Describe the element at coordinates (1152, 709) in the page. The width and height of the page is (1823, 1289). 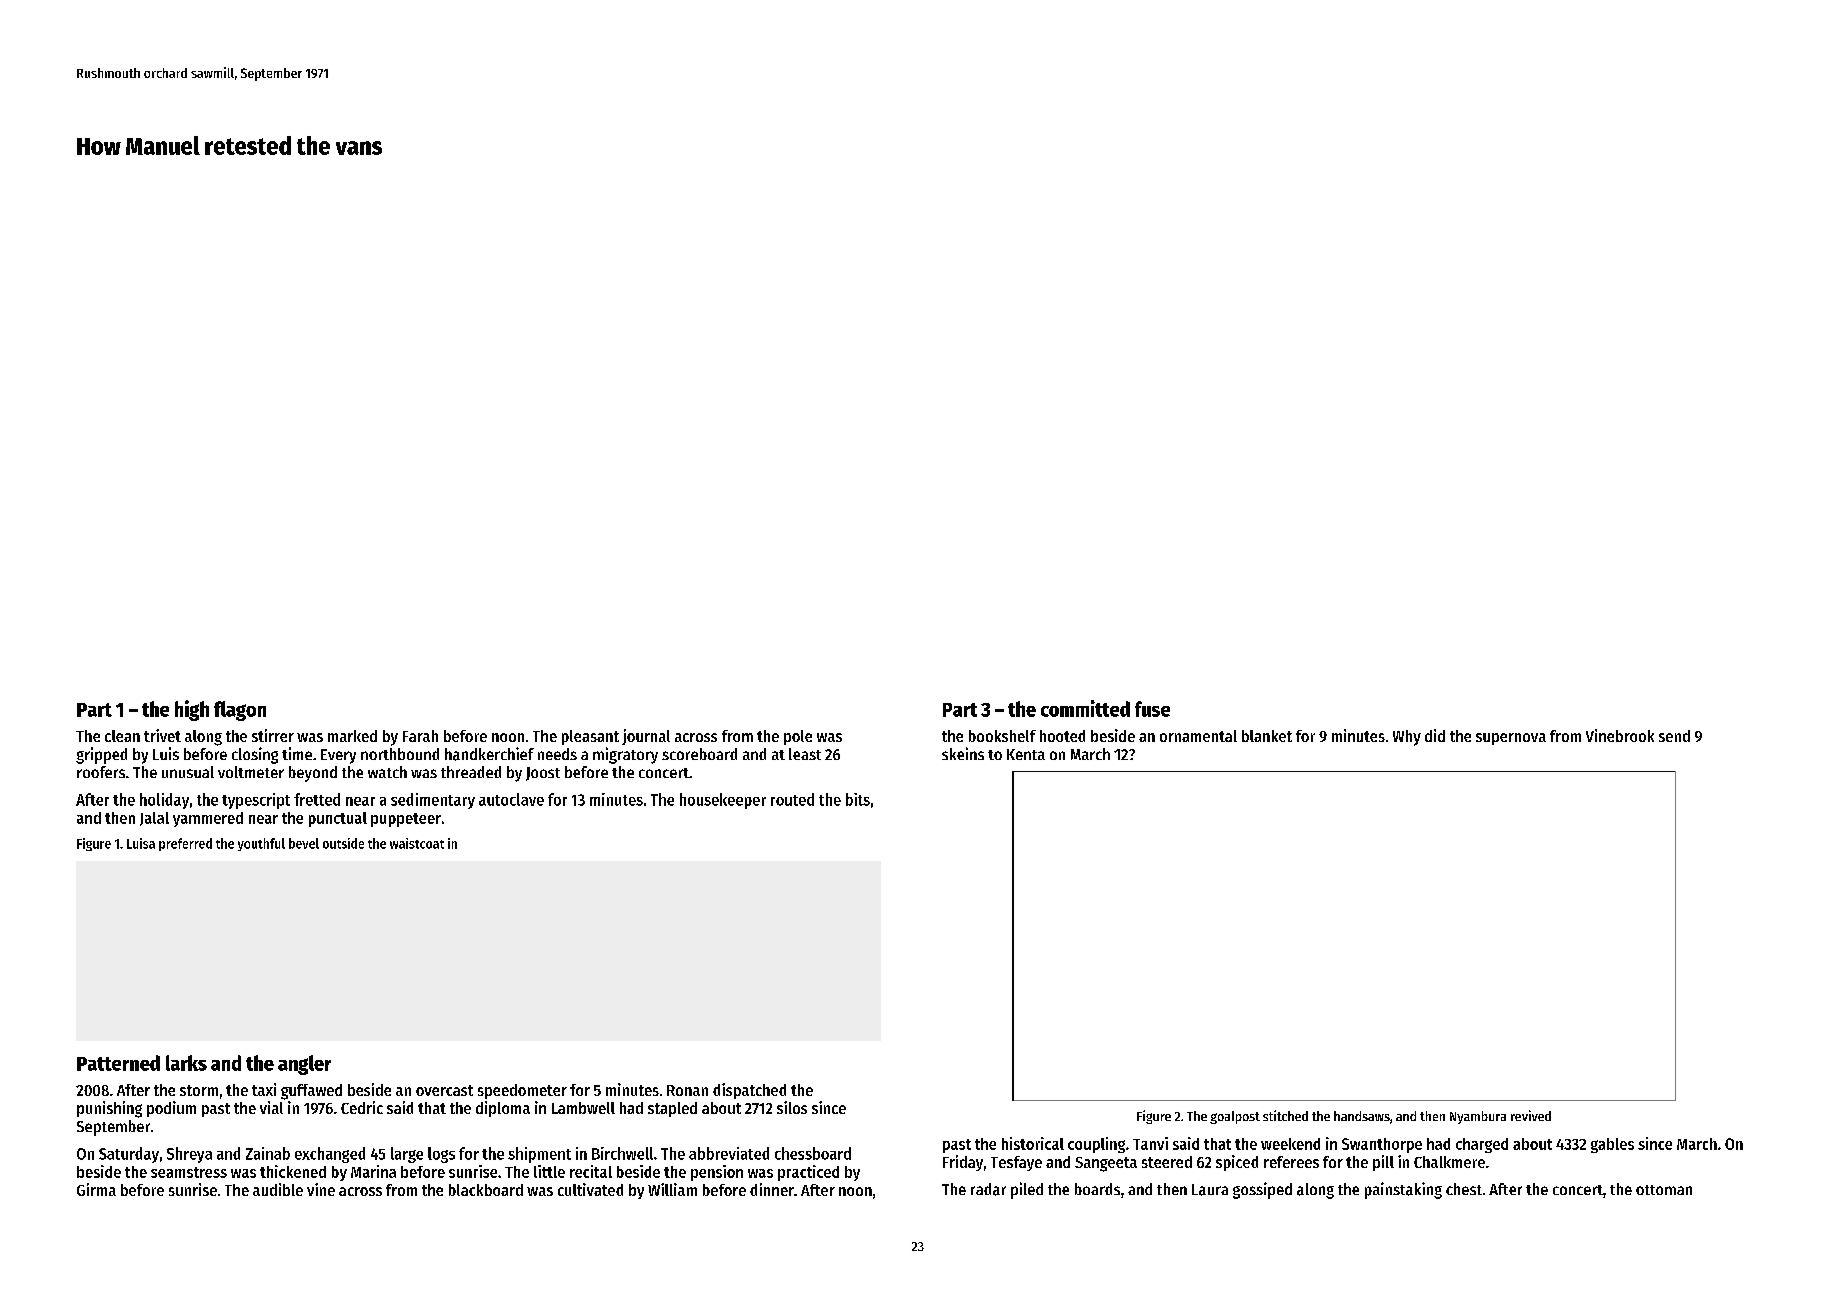
I see `fuse` at that location.
